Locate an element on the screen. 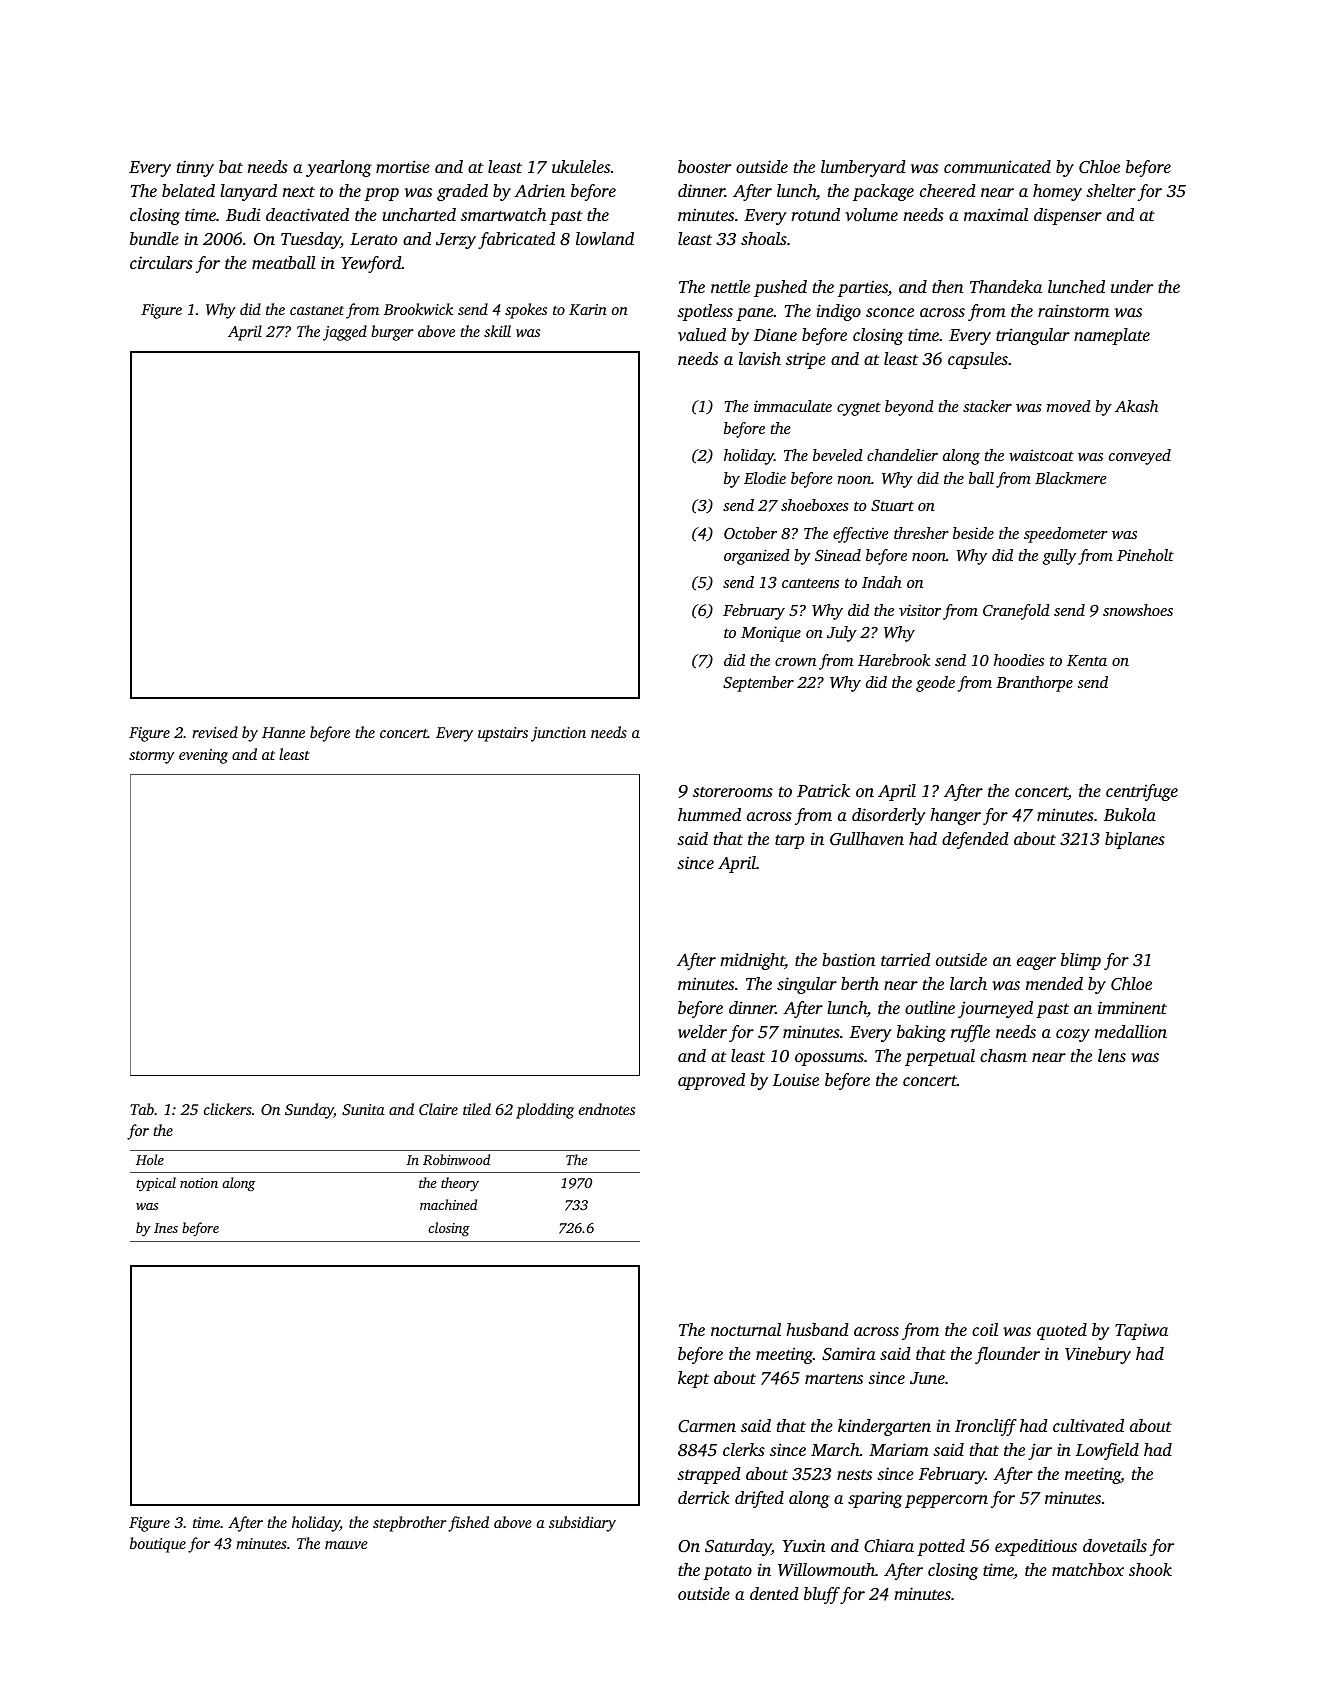 The image size is (1318, 1706). jagged is located at coordinates (345, 333).
